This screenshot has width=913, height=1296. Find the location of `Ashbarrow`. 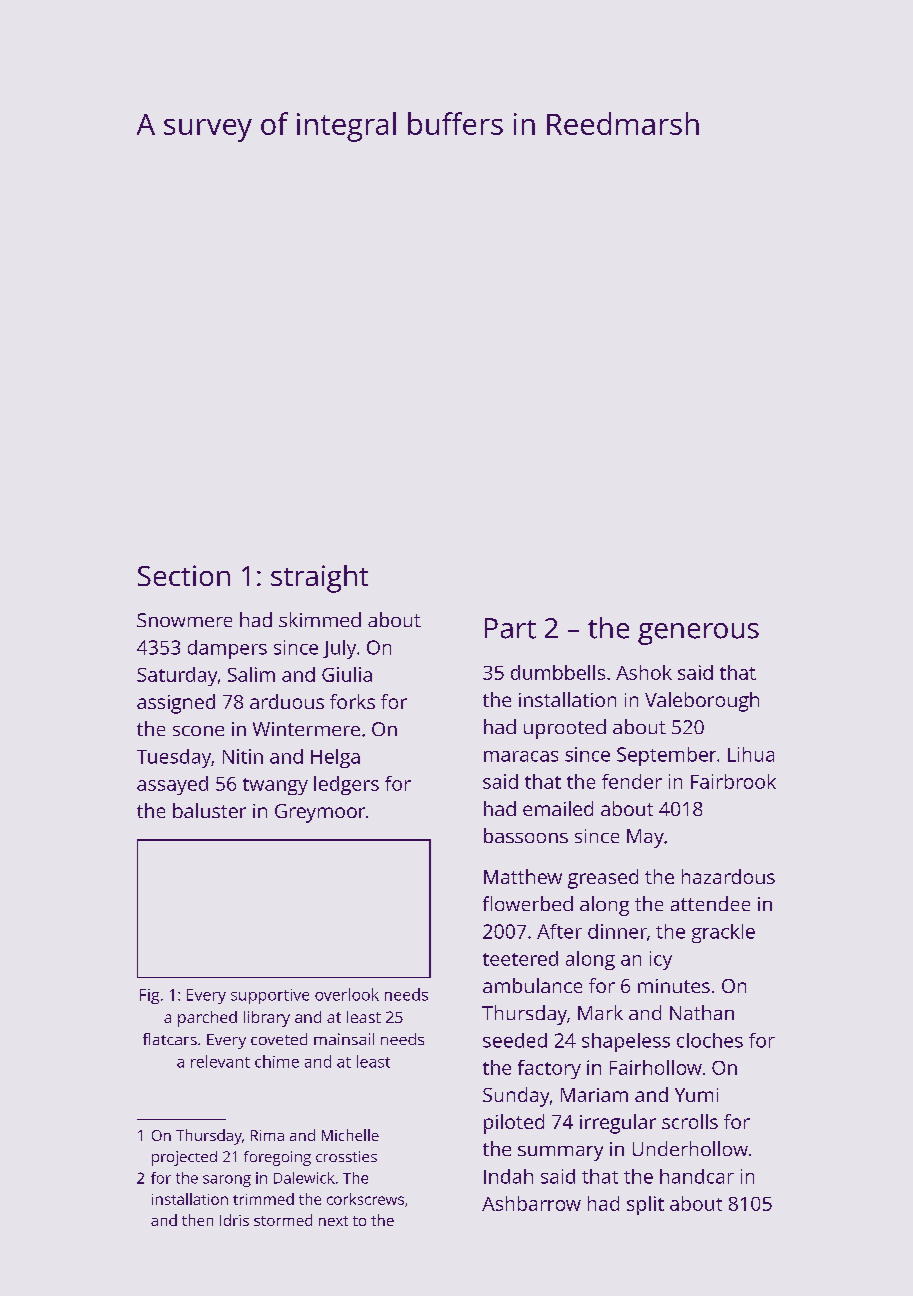

Ashbarrow is located at coordinates (531, 1203).
